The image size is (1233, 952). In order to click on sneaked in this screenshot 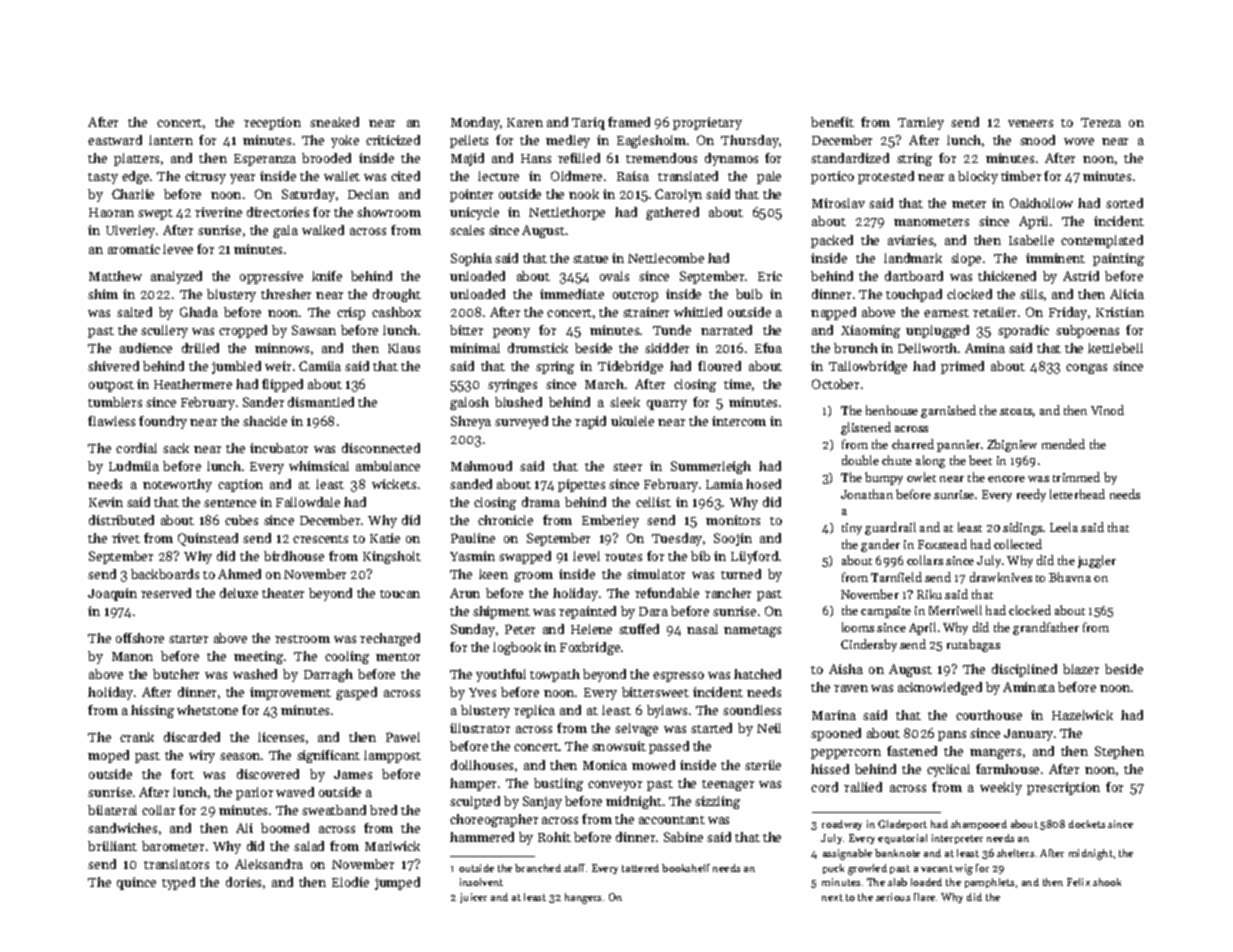, I will do `click(334, 122)`.
